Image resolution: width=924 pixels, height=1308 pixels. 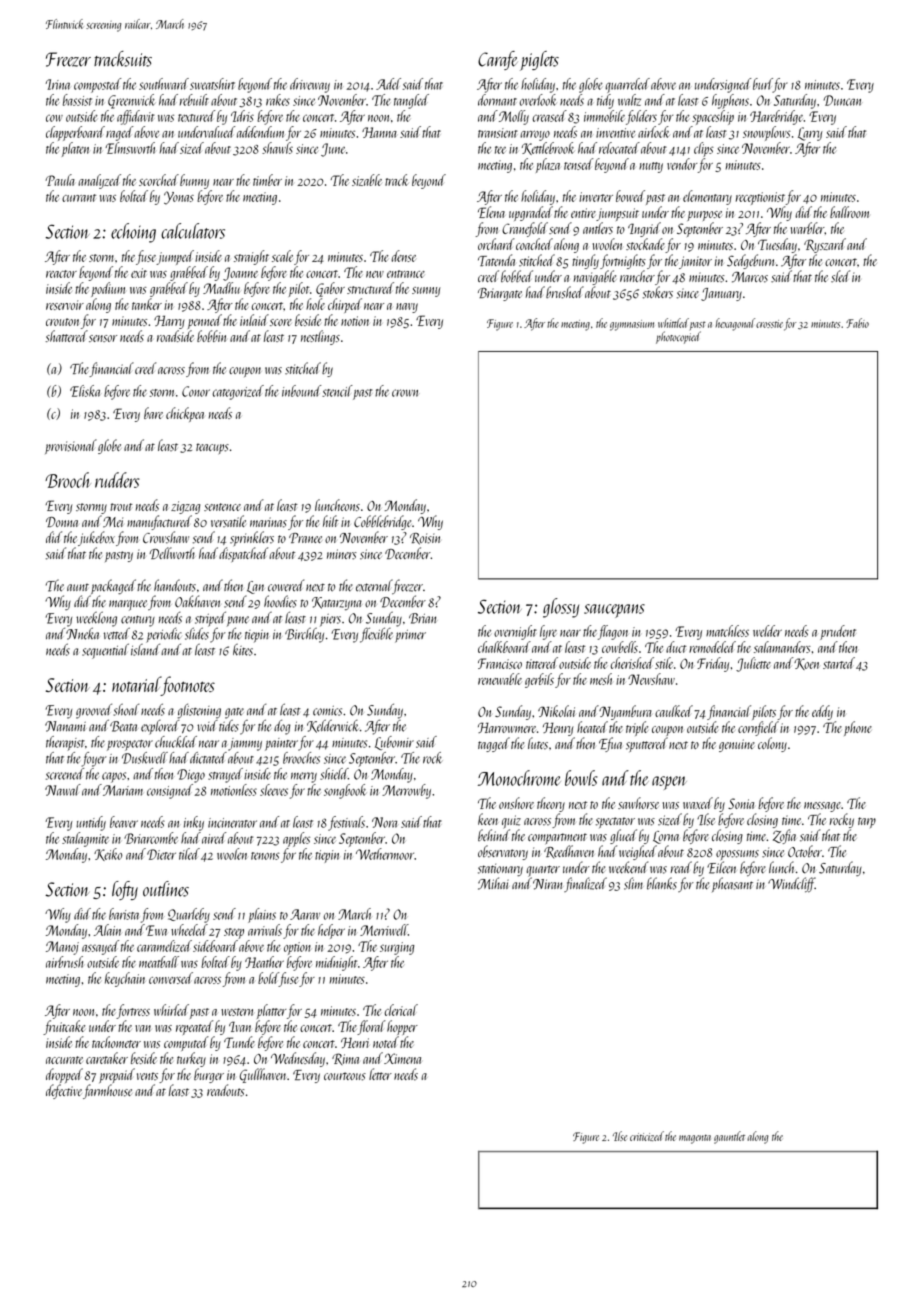 What do you see at coordinates (175, 257) in the document?
I see `jumped` at bounding box center [175, 257].
